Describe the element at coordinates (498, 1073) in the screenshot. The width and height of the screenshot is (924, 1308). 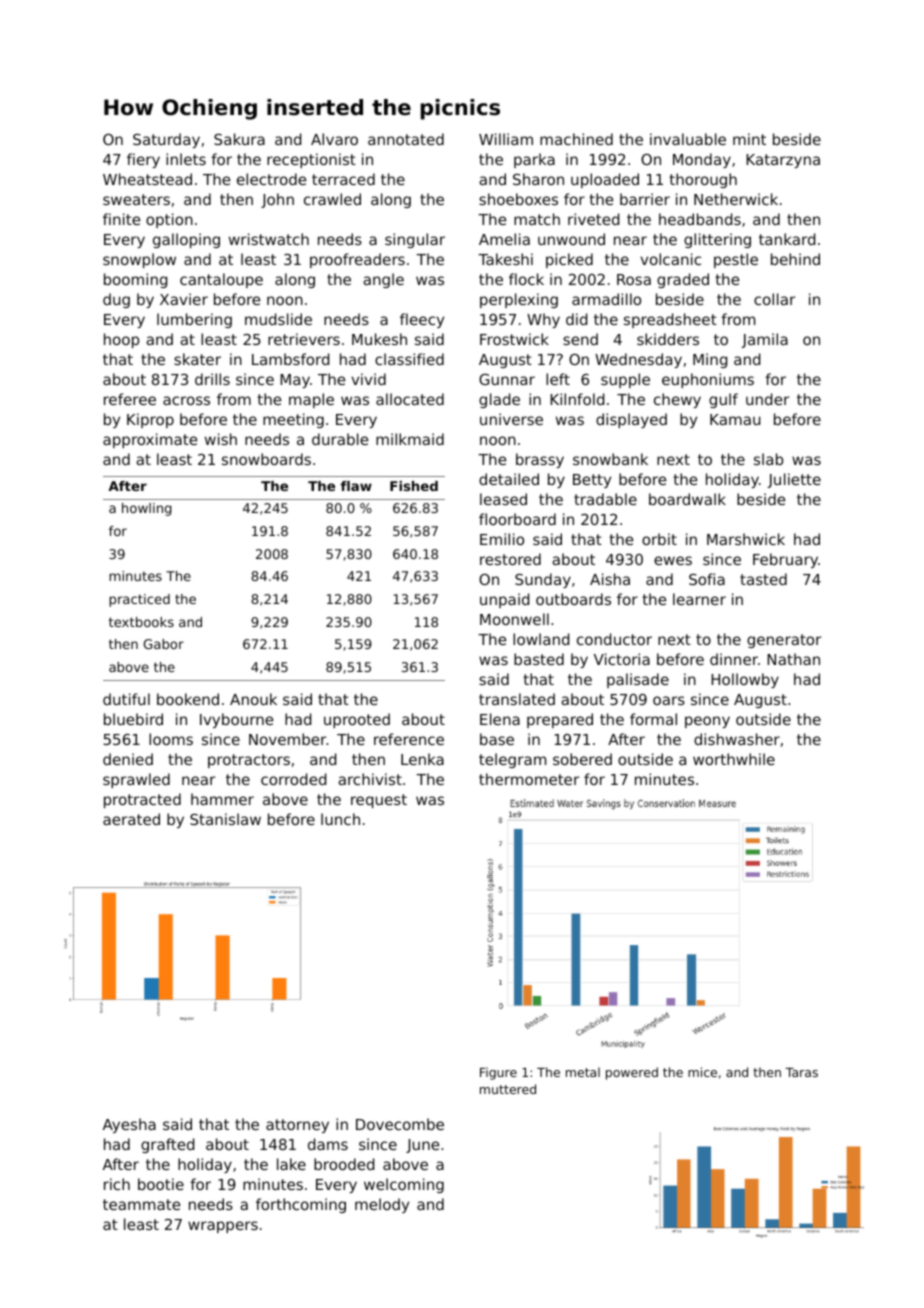
I see `Figure` at that location.
